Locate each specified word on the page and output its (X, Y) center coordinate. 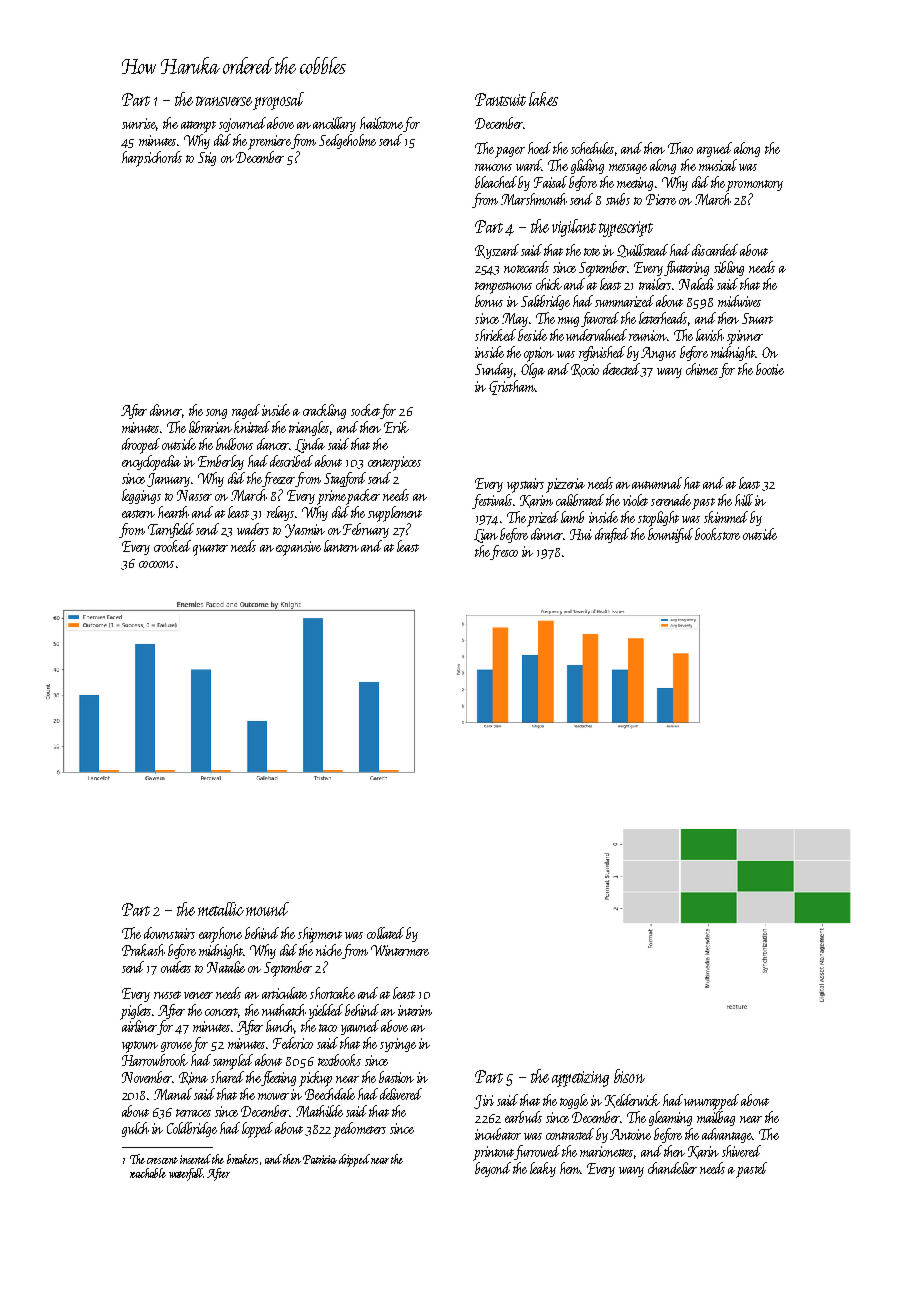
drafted (612, 535)
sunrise (139, 123)
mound (267, 909)
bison (629, 1076)
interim (415, 1010)
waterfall (186, 1174)
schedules (592, 148)
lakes (543, 99)
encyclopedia (151, 463)
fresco (504, 552)
